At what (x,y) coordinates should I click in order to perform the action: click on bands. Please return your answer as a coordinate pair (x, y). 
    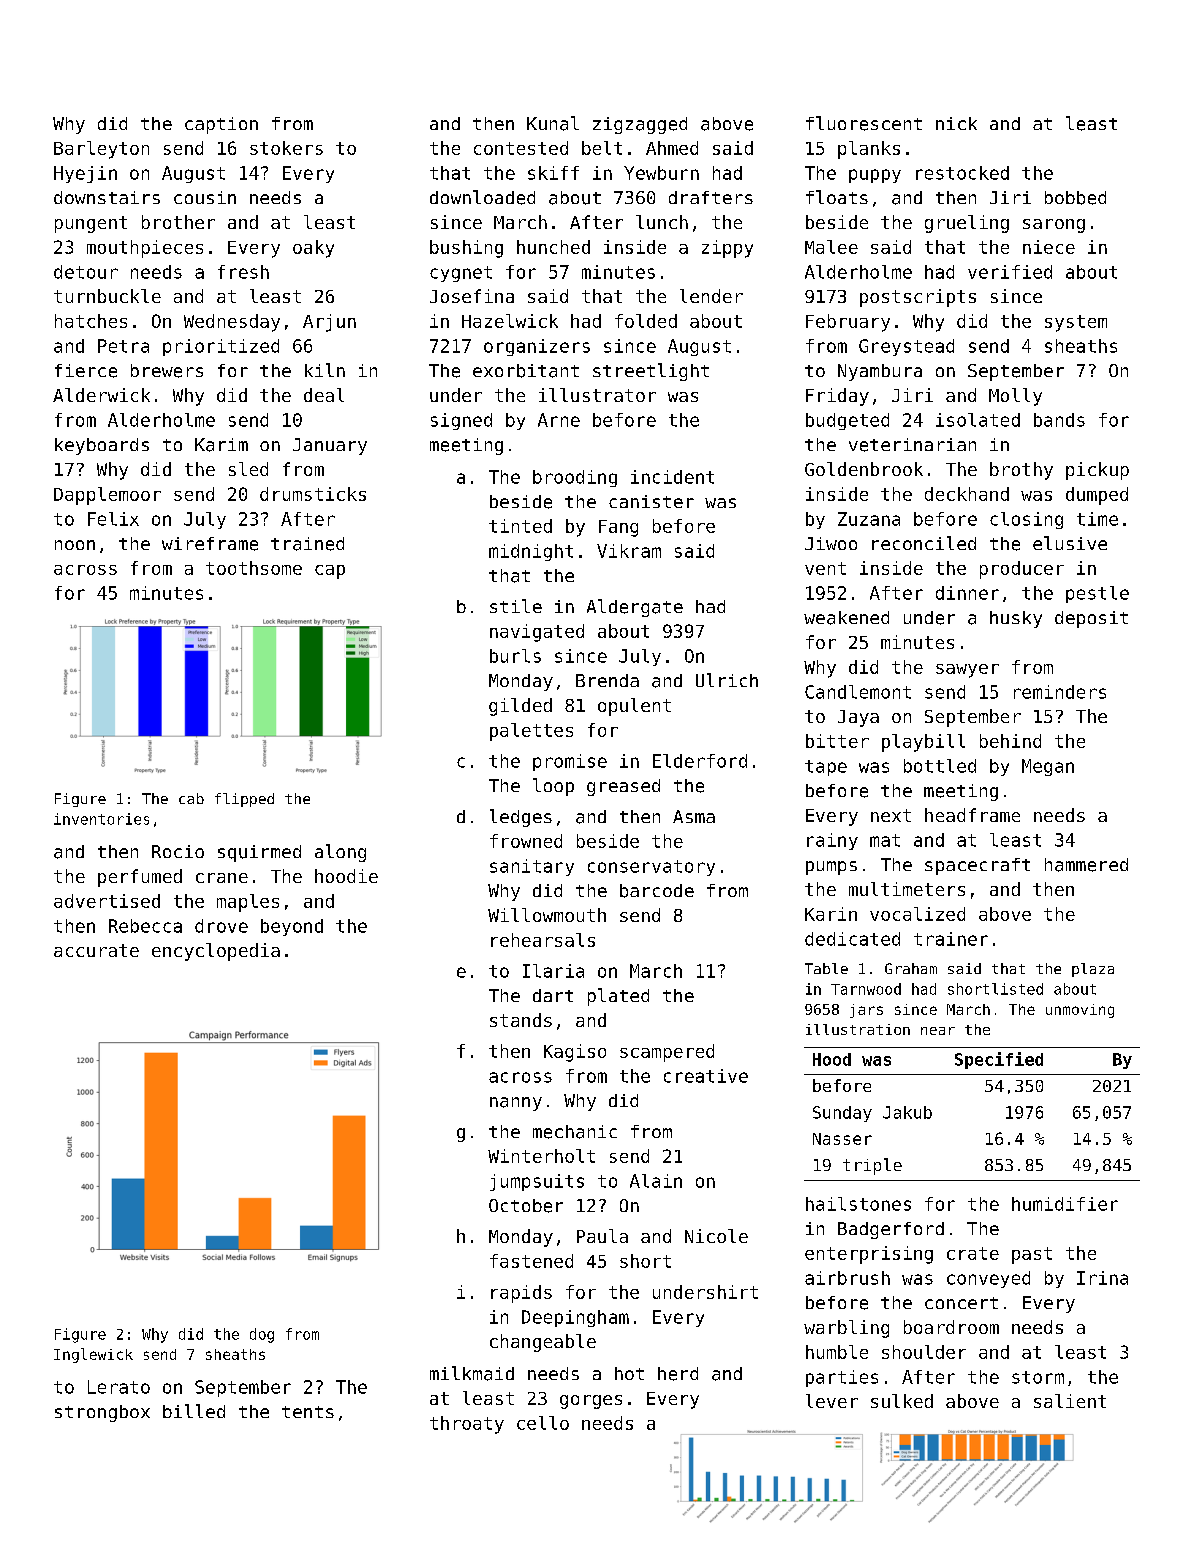
    Looking at the image, I should click on (1059, 420).
